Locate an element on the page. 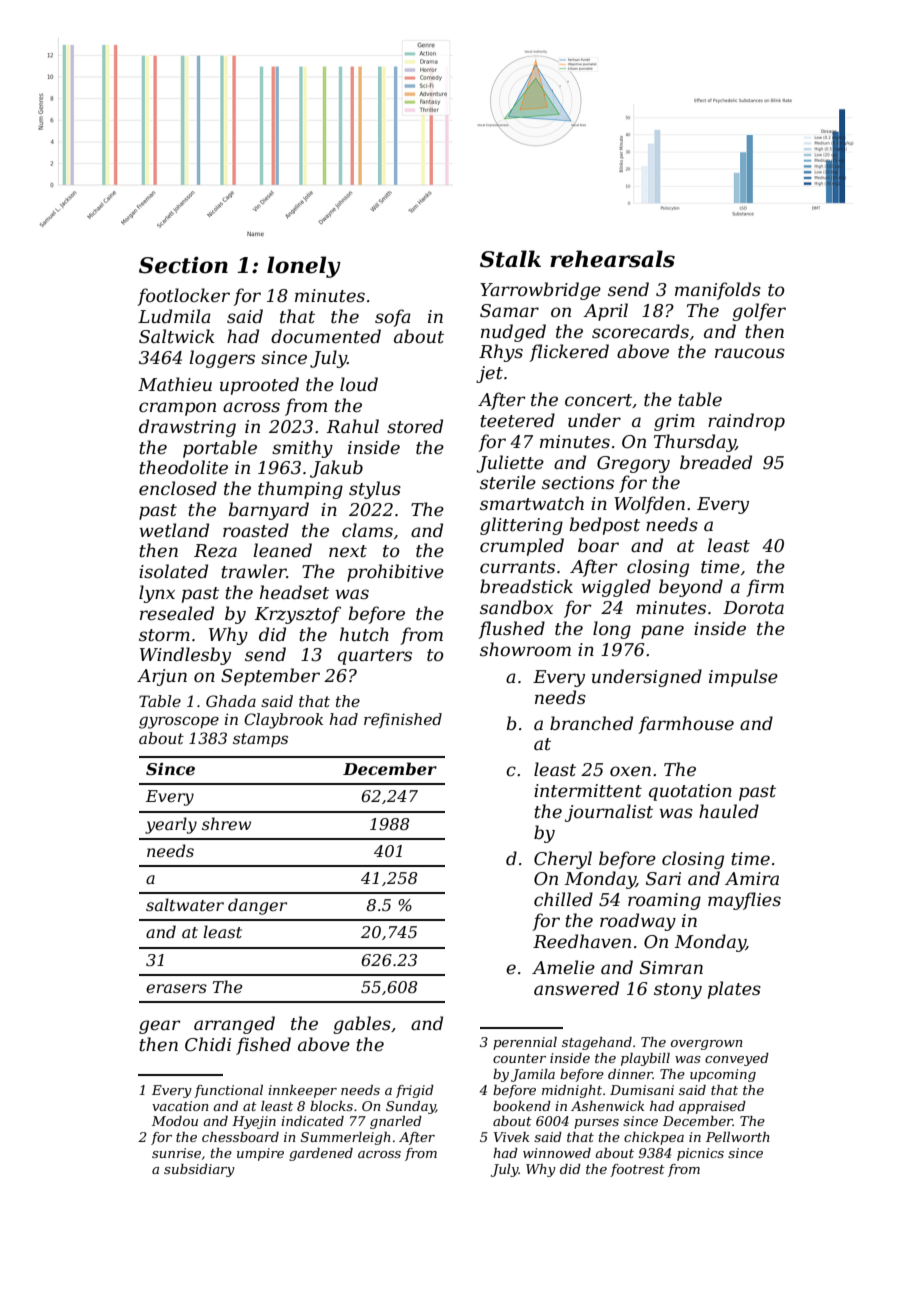 This image has width=924, height=1311. resealed is located at coordinates (177, 613).
